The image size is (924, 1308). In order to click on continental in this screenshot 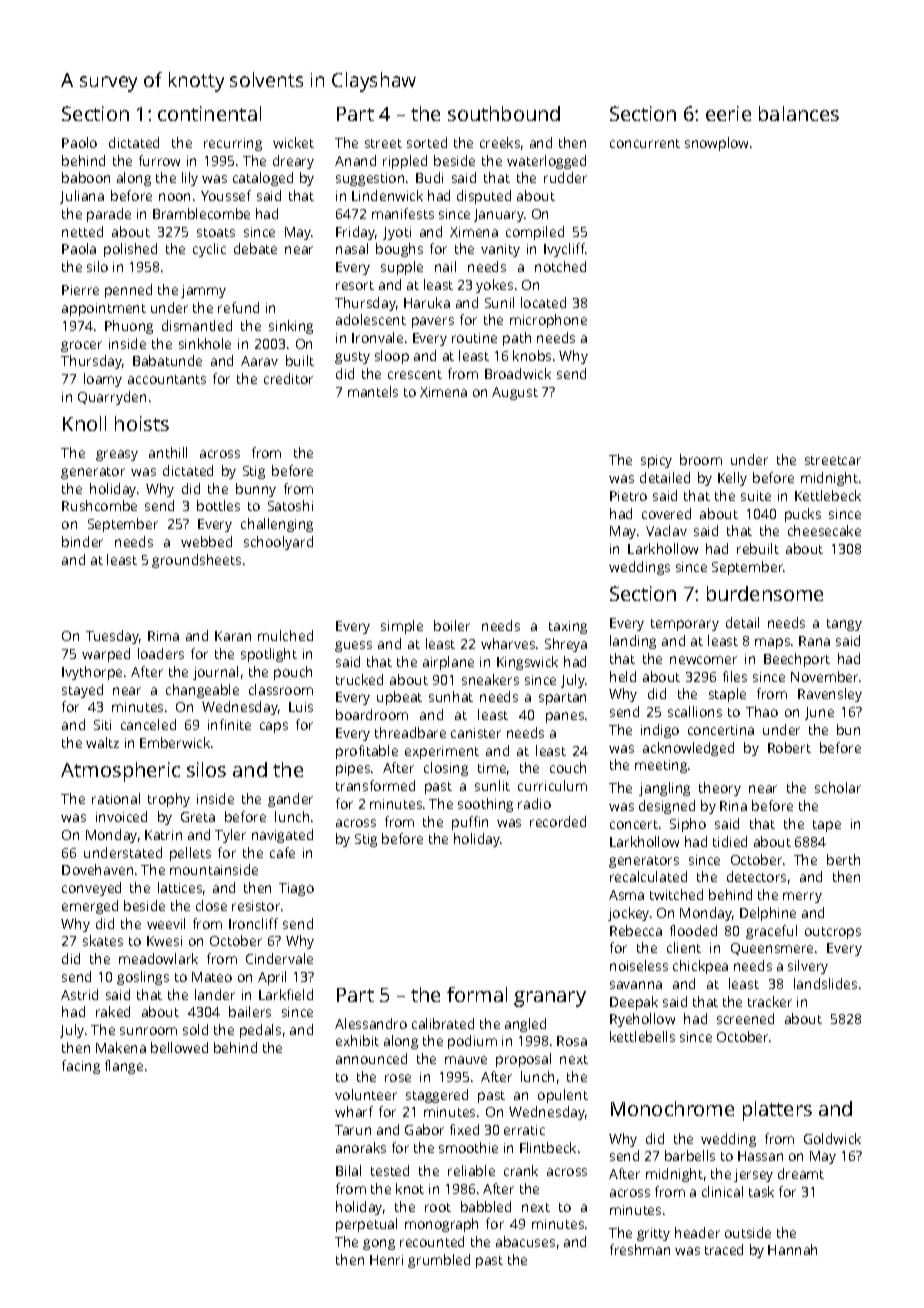, I will do `click(209, 113)`.
